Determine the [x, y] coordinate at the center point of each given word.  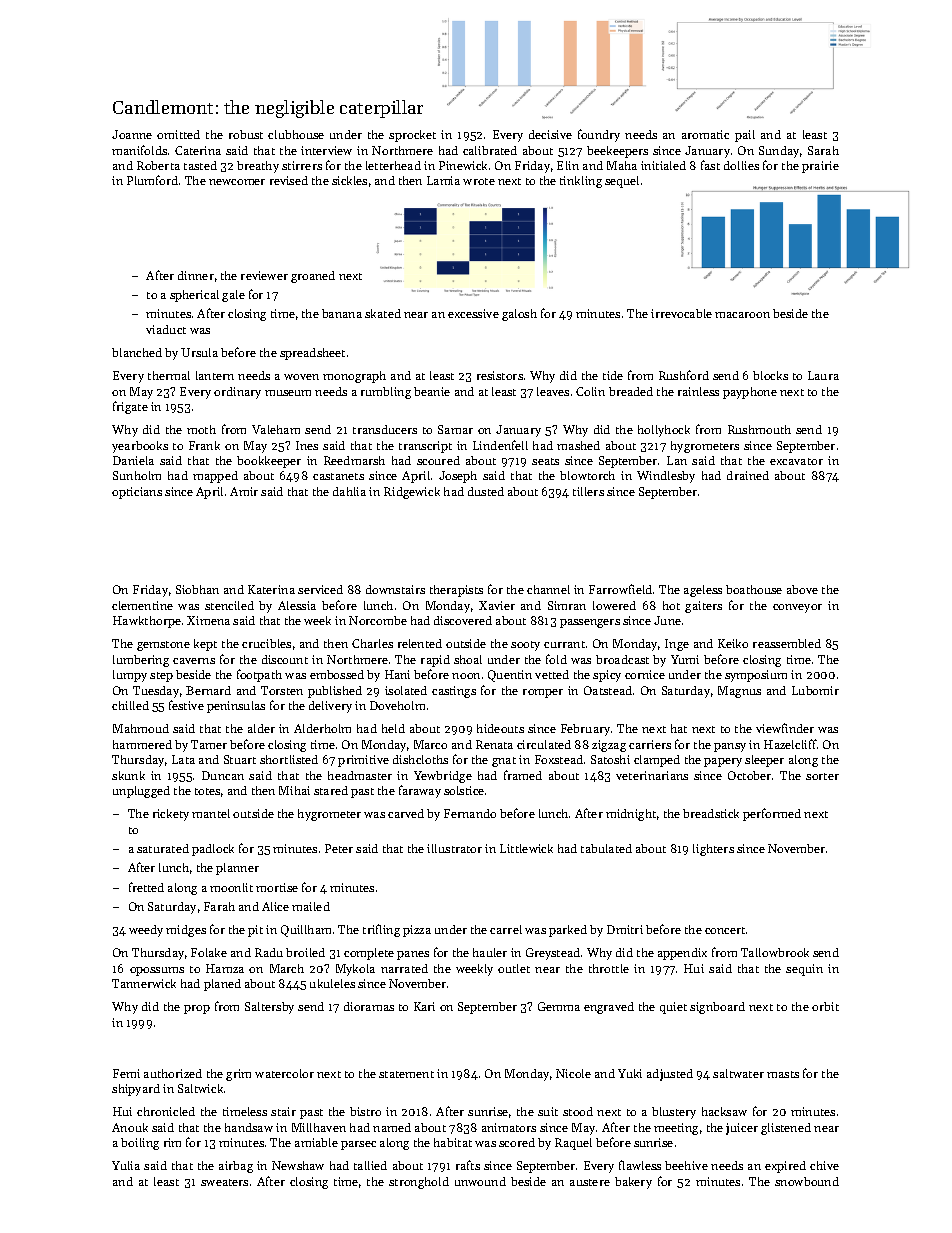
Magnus [739, 692]
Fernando [470, 813]
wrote [479, 181]
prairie [820, 167]
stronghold [419, 1183]
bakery [633, 1183]
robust [246, 134]
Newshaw [298, 1165]
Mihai [294, 790]
